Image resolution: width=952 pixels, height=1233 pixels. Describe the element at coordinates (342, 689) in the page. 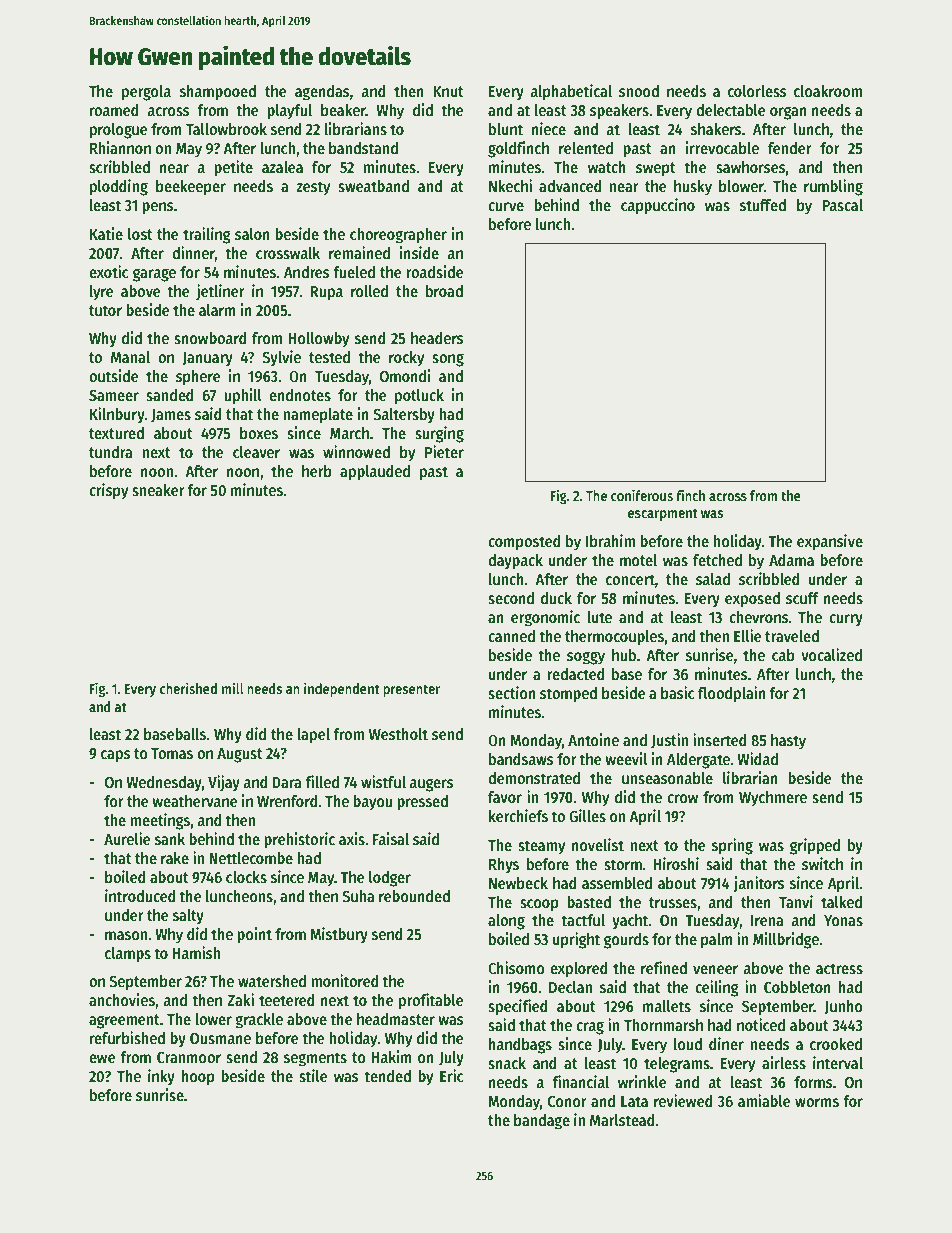

I see `independent` at that location.
